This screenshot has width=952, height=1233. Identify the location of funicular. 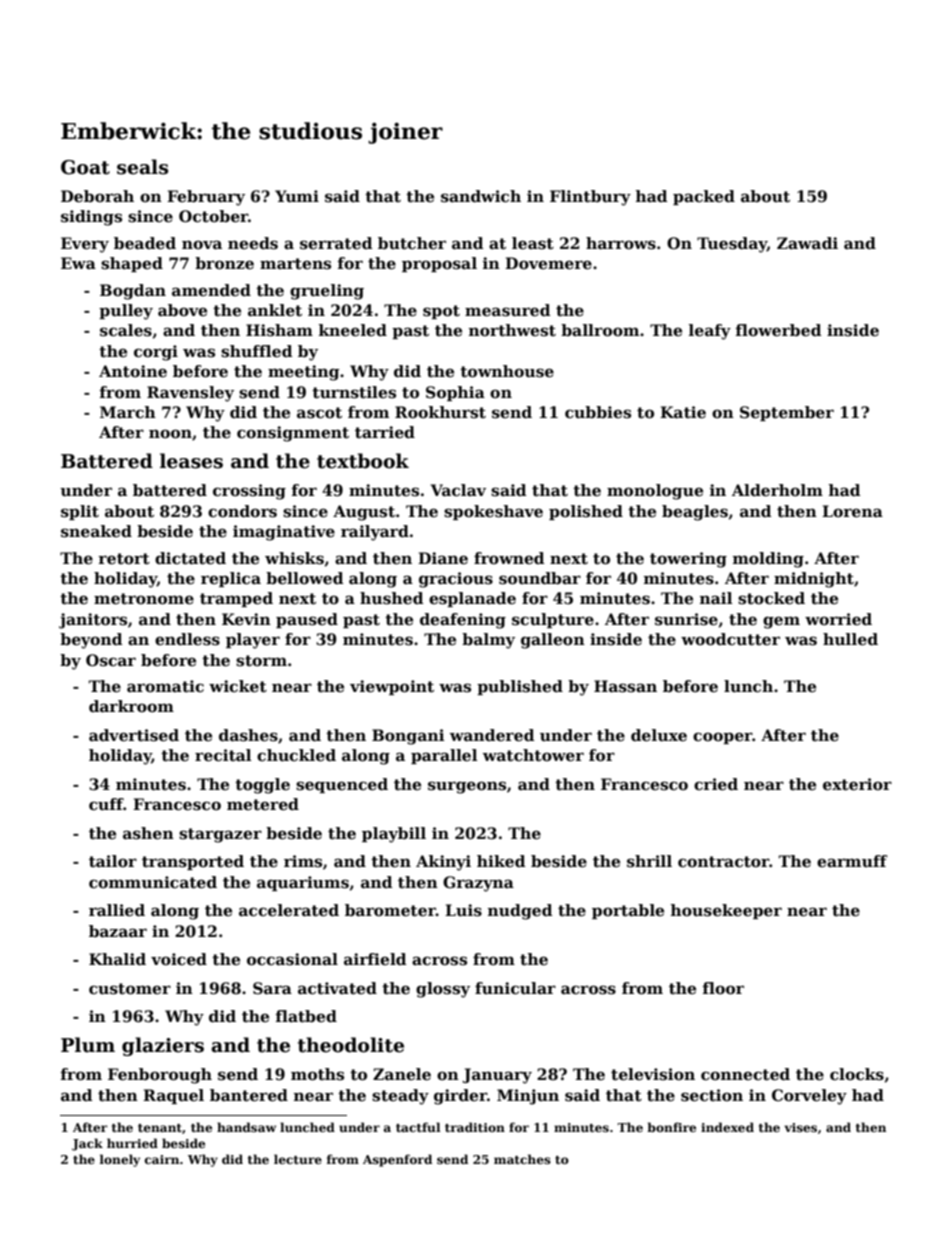
(515, 988).
